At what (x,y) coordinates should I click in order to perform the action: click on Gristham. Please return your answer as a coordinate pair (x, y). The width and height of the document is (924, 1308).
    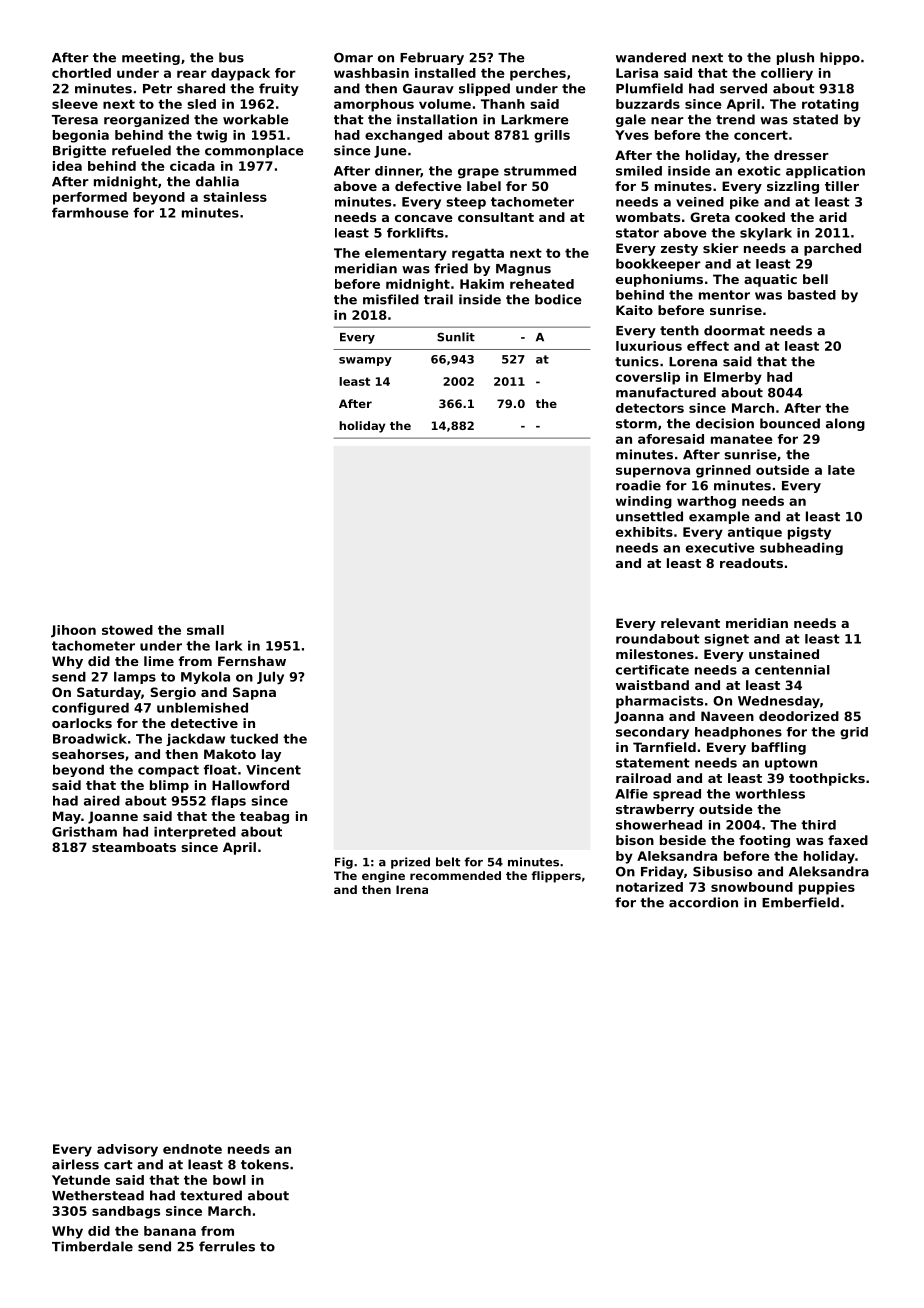
    Looking at the image, I should click on (84, 832).
